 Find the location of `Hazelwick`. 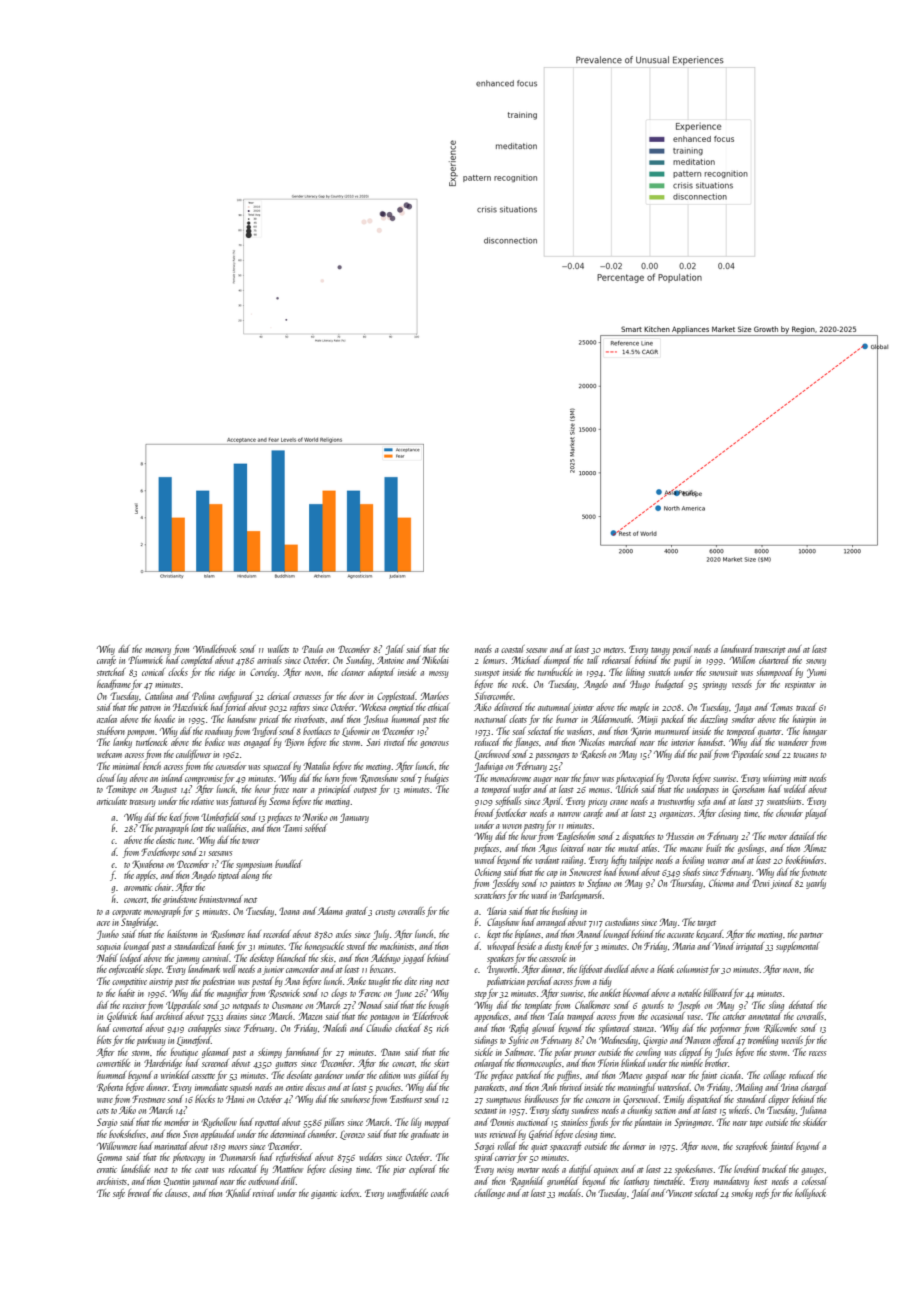

Hazelwick is located at coordinates (190, 707).
